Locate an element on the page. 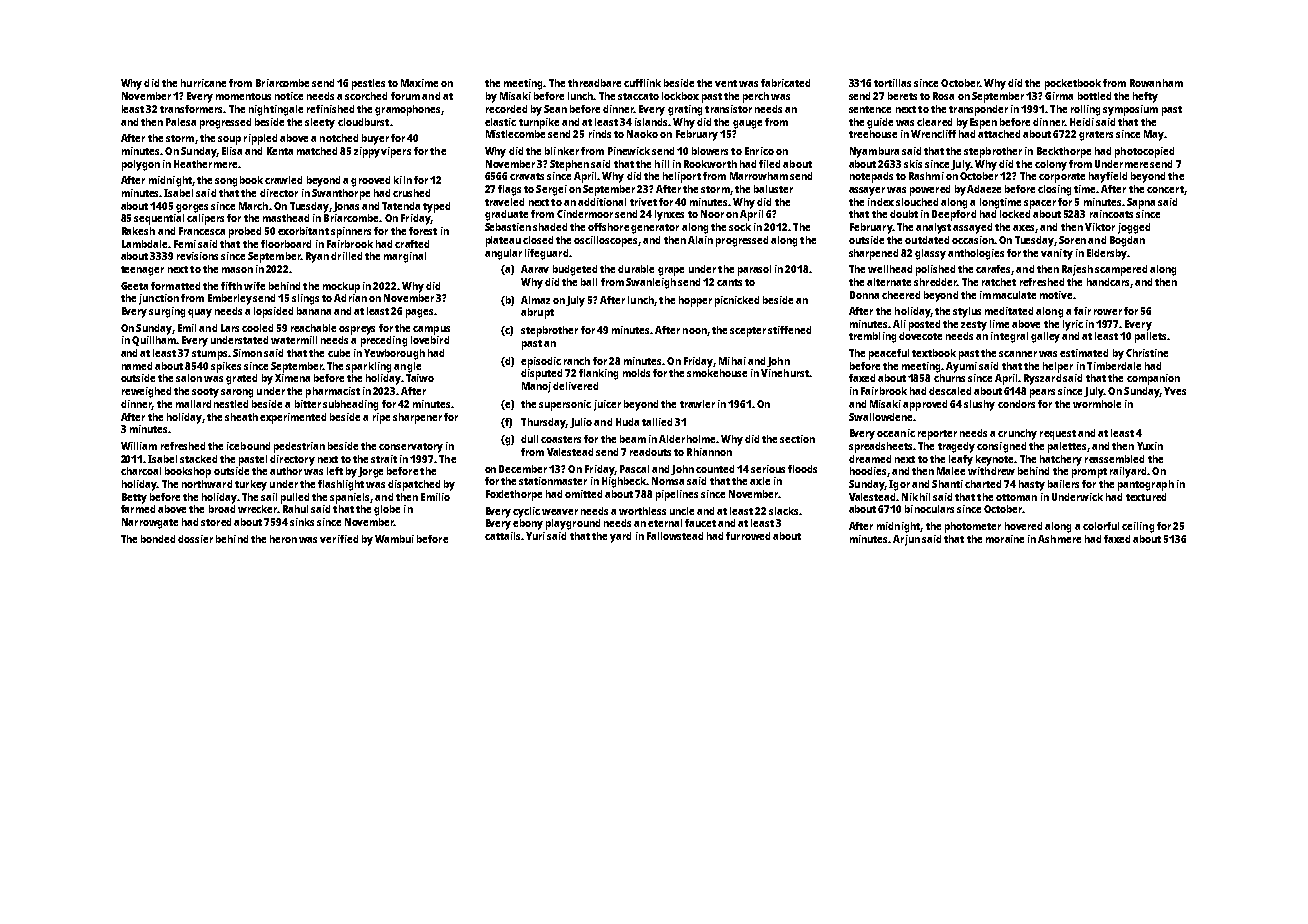 The width and height of the document is (1308, 924). Taiwo is located at coordinates (420, 378).
